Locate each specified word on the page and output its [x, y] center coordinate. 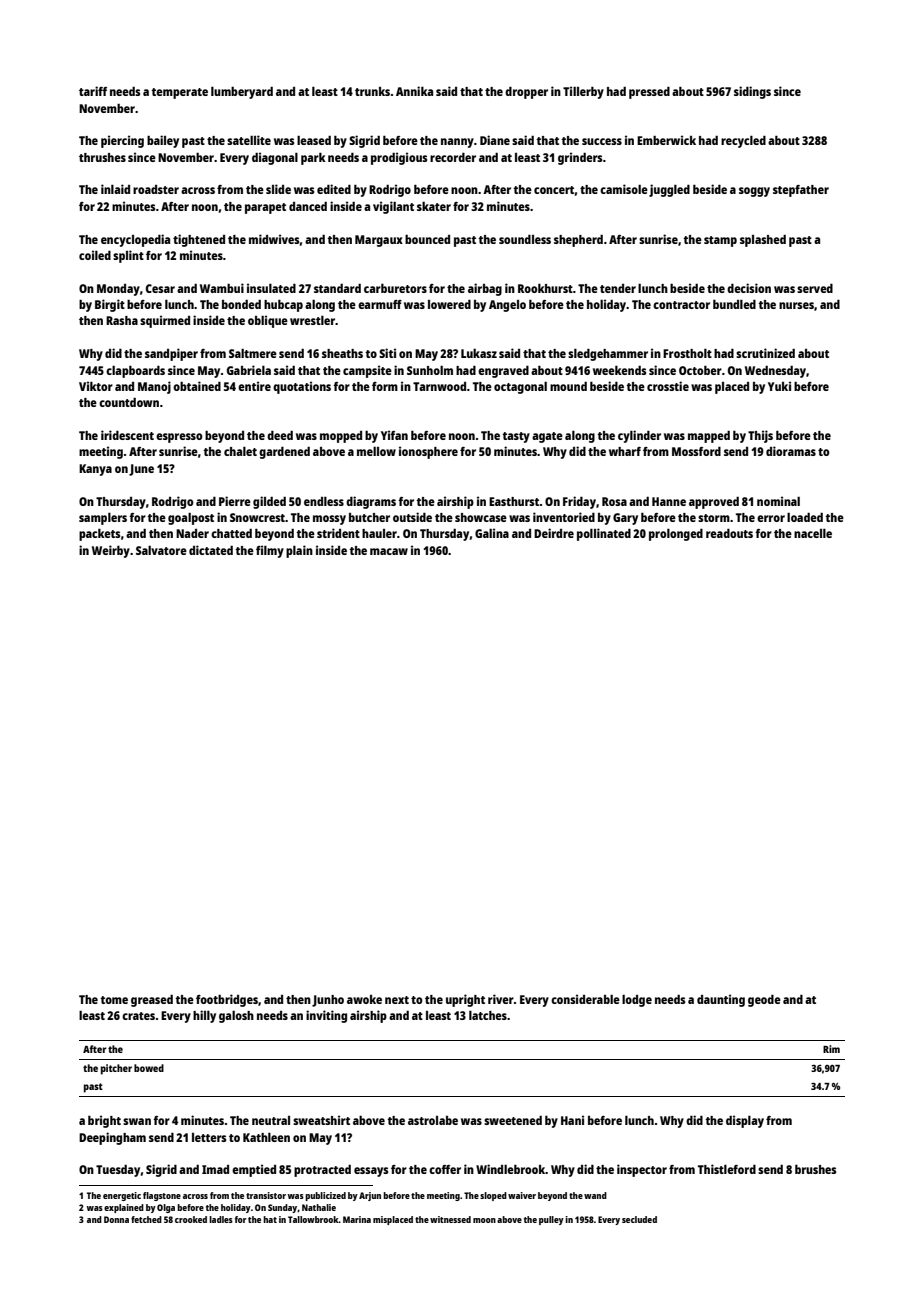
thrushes [102, 157]
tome [114, 1000]
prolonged [676, 535]
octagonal [520, 388]
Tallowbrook [313, 1219]
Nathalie [319, 1207]
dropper [526, 93]
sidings [752, 92]
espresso [179, 438]
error [771, 518]
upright [465, 1000]
